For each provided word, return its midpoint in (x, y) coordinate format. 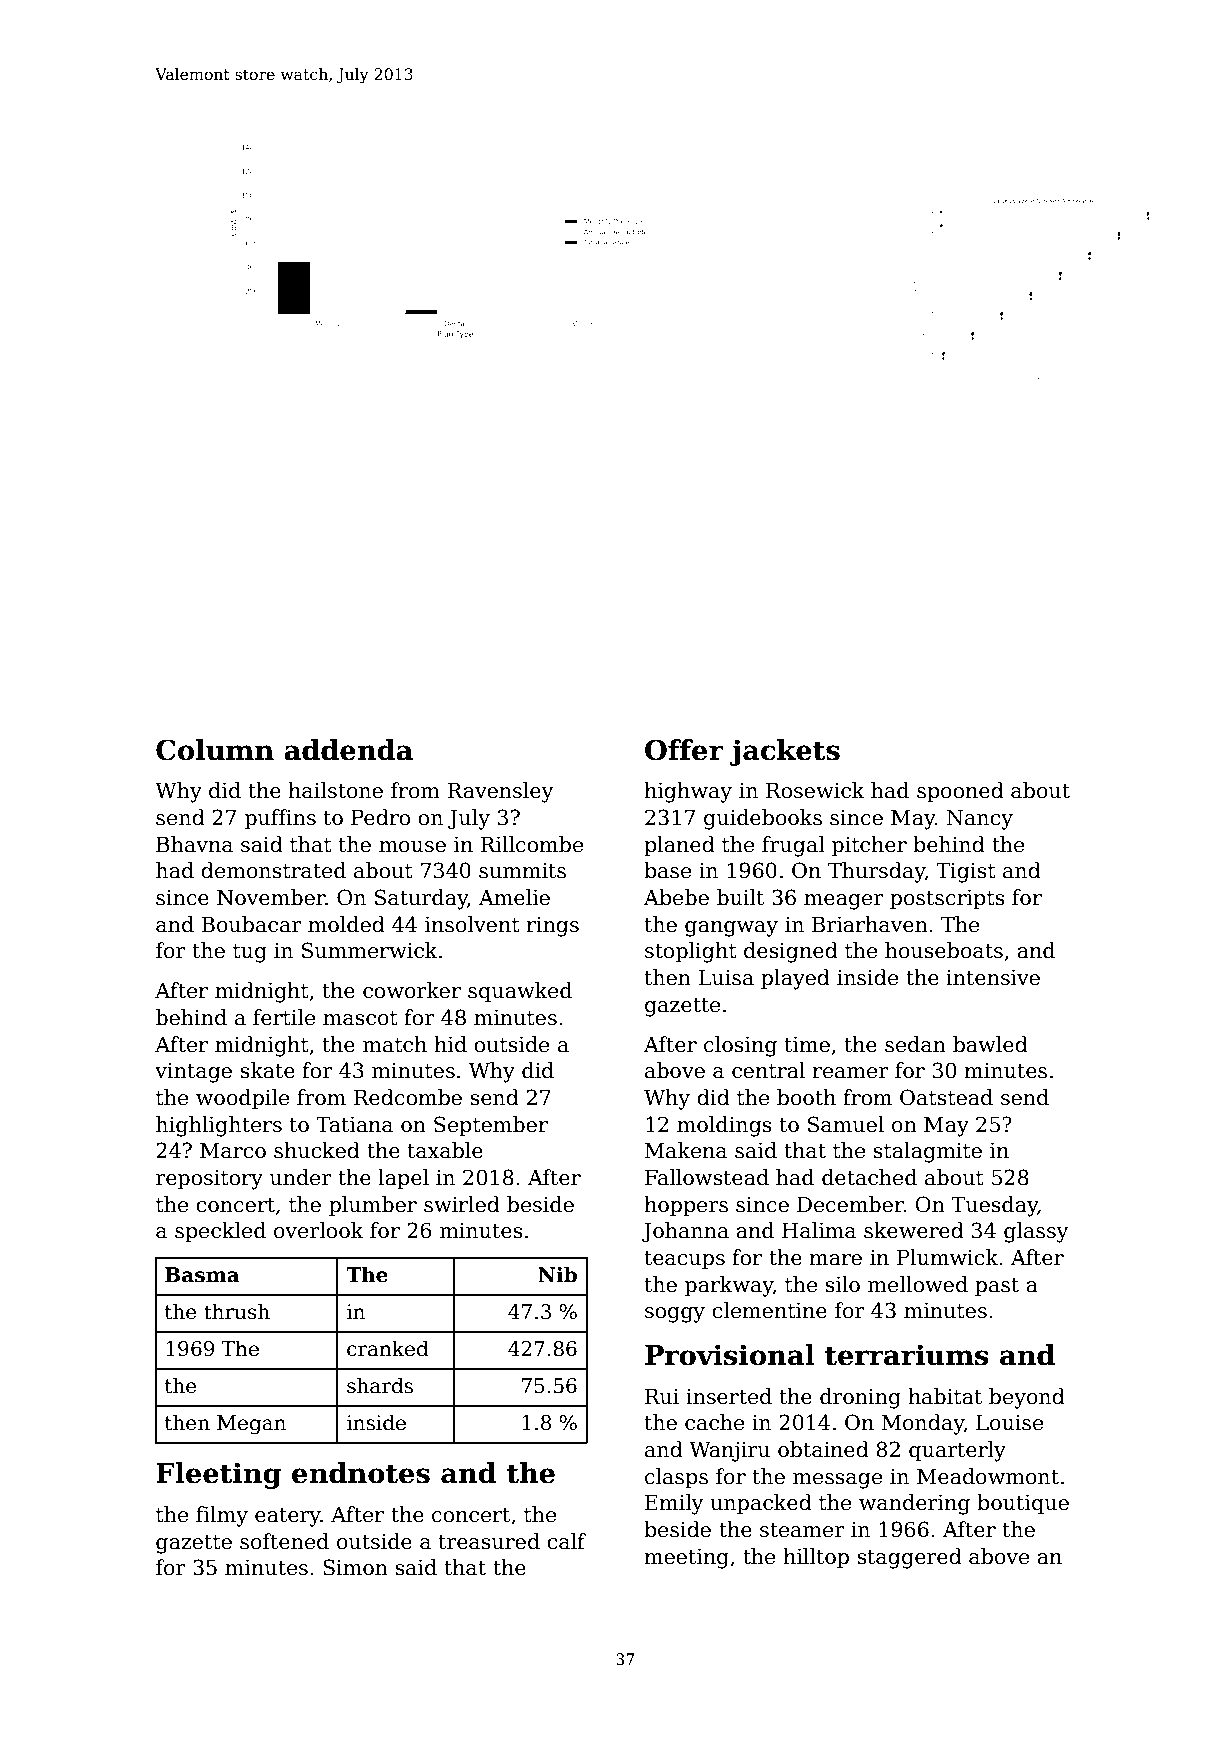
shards (380, 1385)
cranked (388, 1348)
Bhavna (194, 844)
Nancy (980, 820)
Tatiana (354, 1125)
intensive (993, 978)
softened (284, 1541)
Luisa (726, 978)
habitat (945, 1396)
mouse (412, 847)
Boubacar (251, 924)
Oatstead (946, 1097)
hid (450, 1044)
